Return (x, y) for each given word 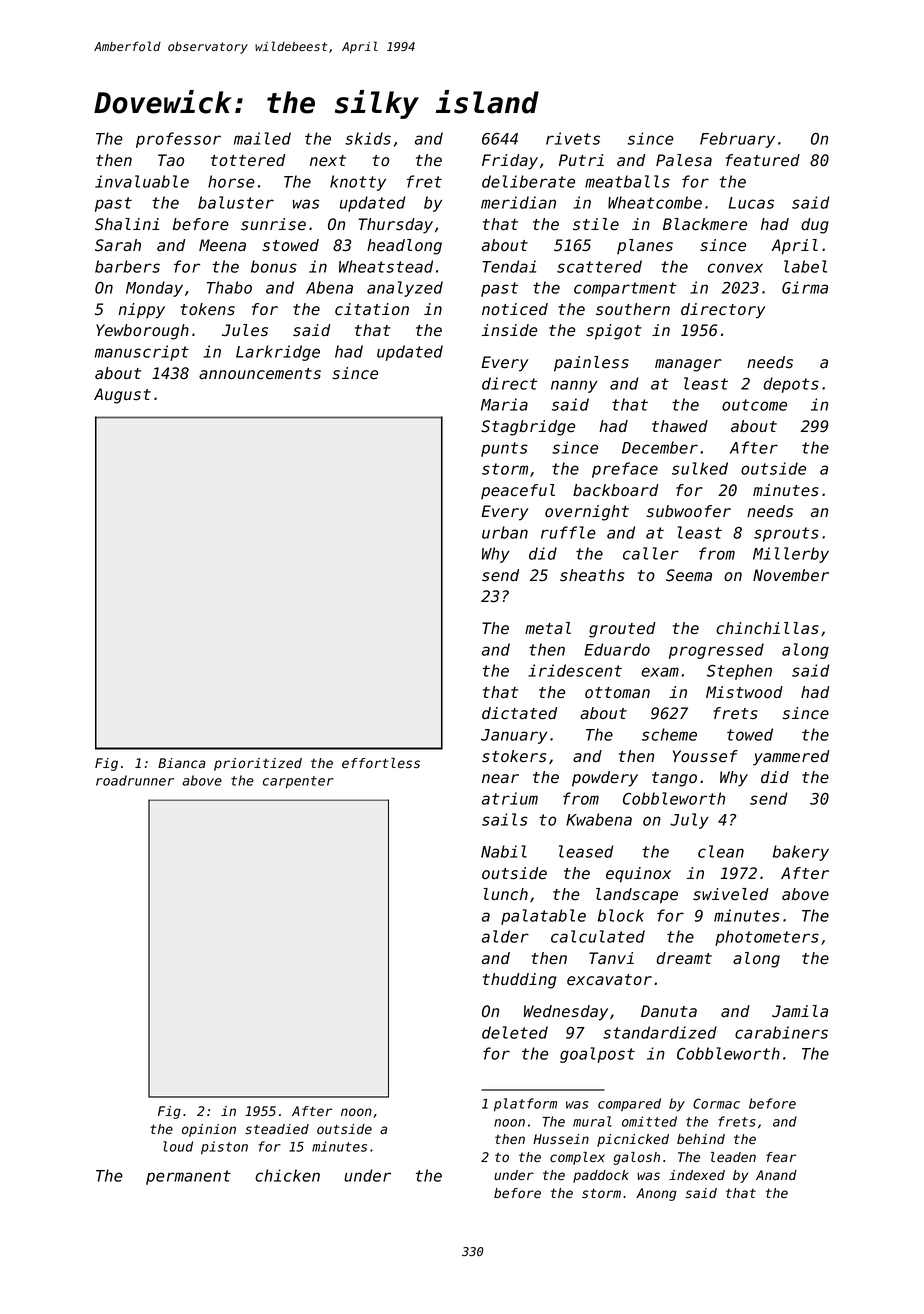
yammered (791, 758)
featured (763, 160)
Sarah (118, 245)
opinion (209, 1130)
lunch (505, 894)
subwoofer (689, 511)
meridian (518, 202)
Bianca (182, 763)
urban (505, 532)
